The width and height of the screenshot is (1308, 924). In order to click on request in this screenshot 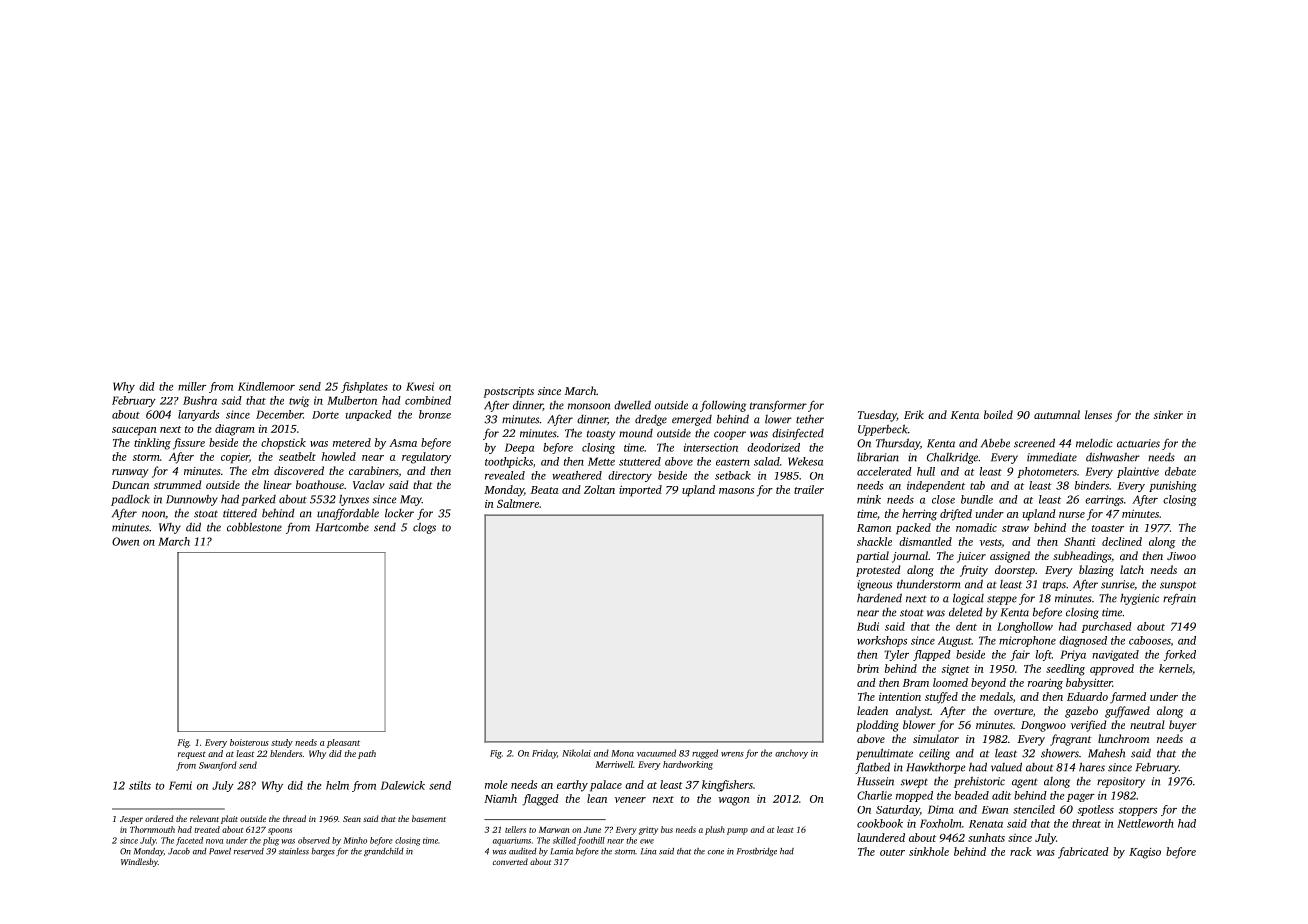, I will do `click(192, 755)`.
